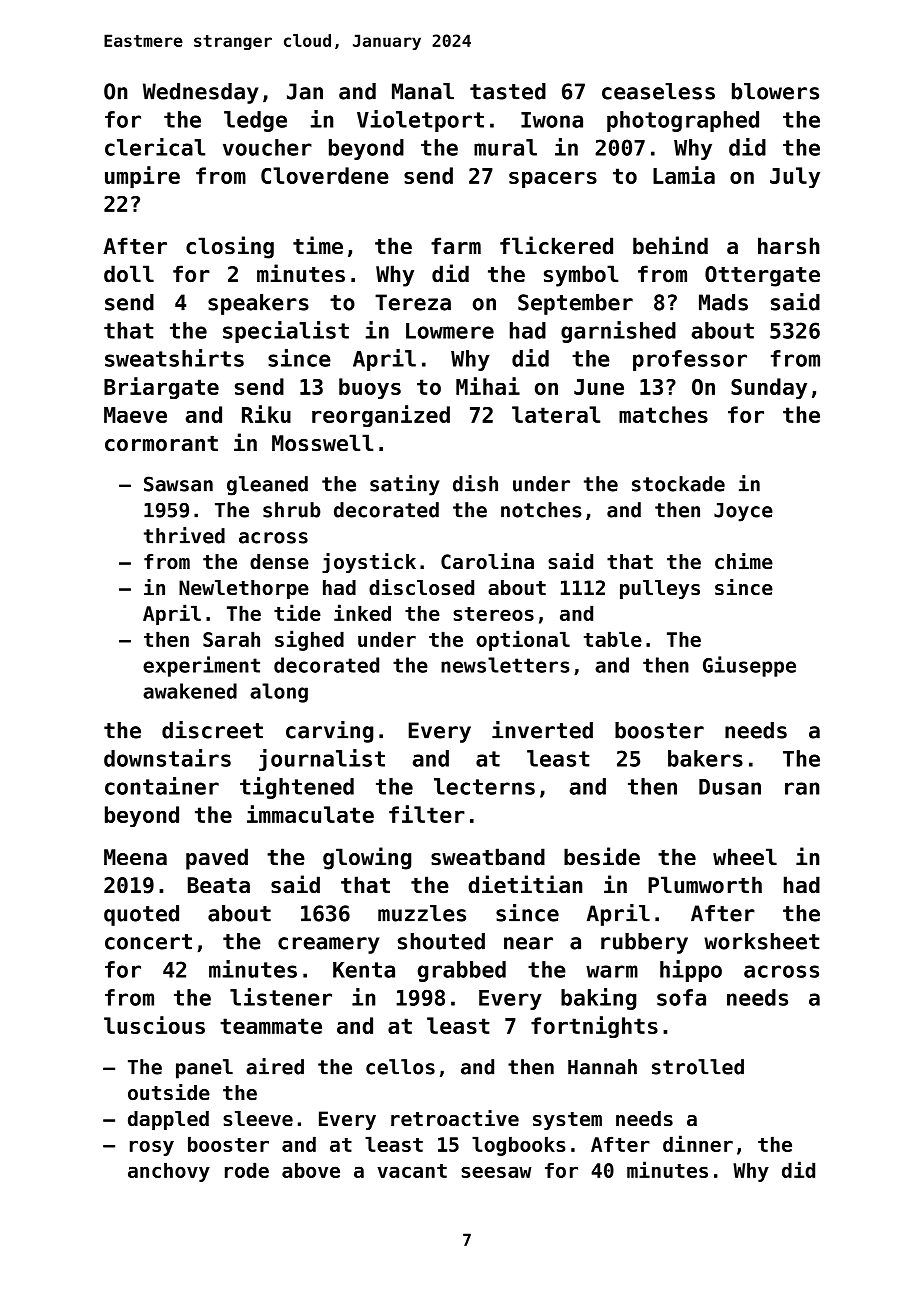 The height and width of the page is (1311, 924). What do you see at coordinates (705, 758) in the page?
I see `bakers` at bounding box center [705, 758].
